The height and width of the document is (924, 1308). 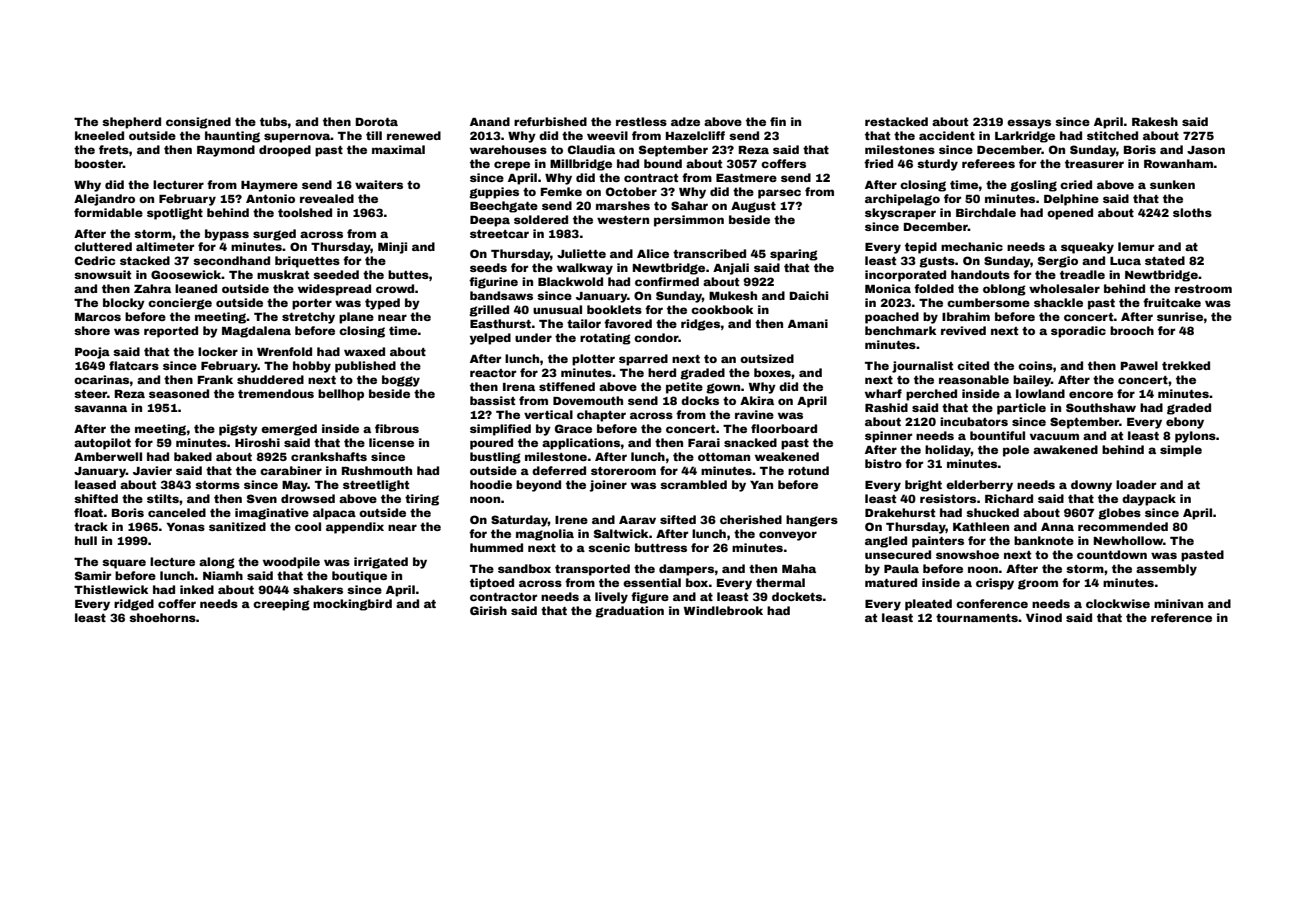 I want to click on tepid, so click(x=921, y=248).
